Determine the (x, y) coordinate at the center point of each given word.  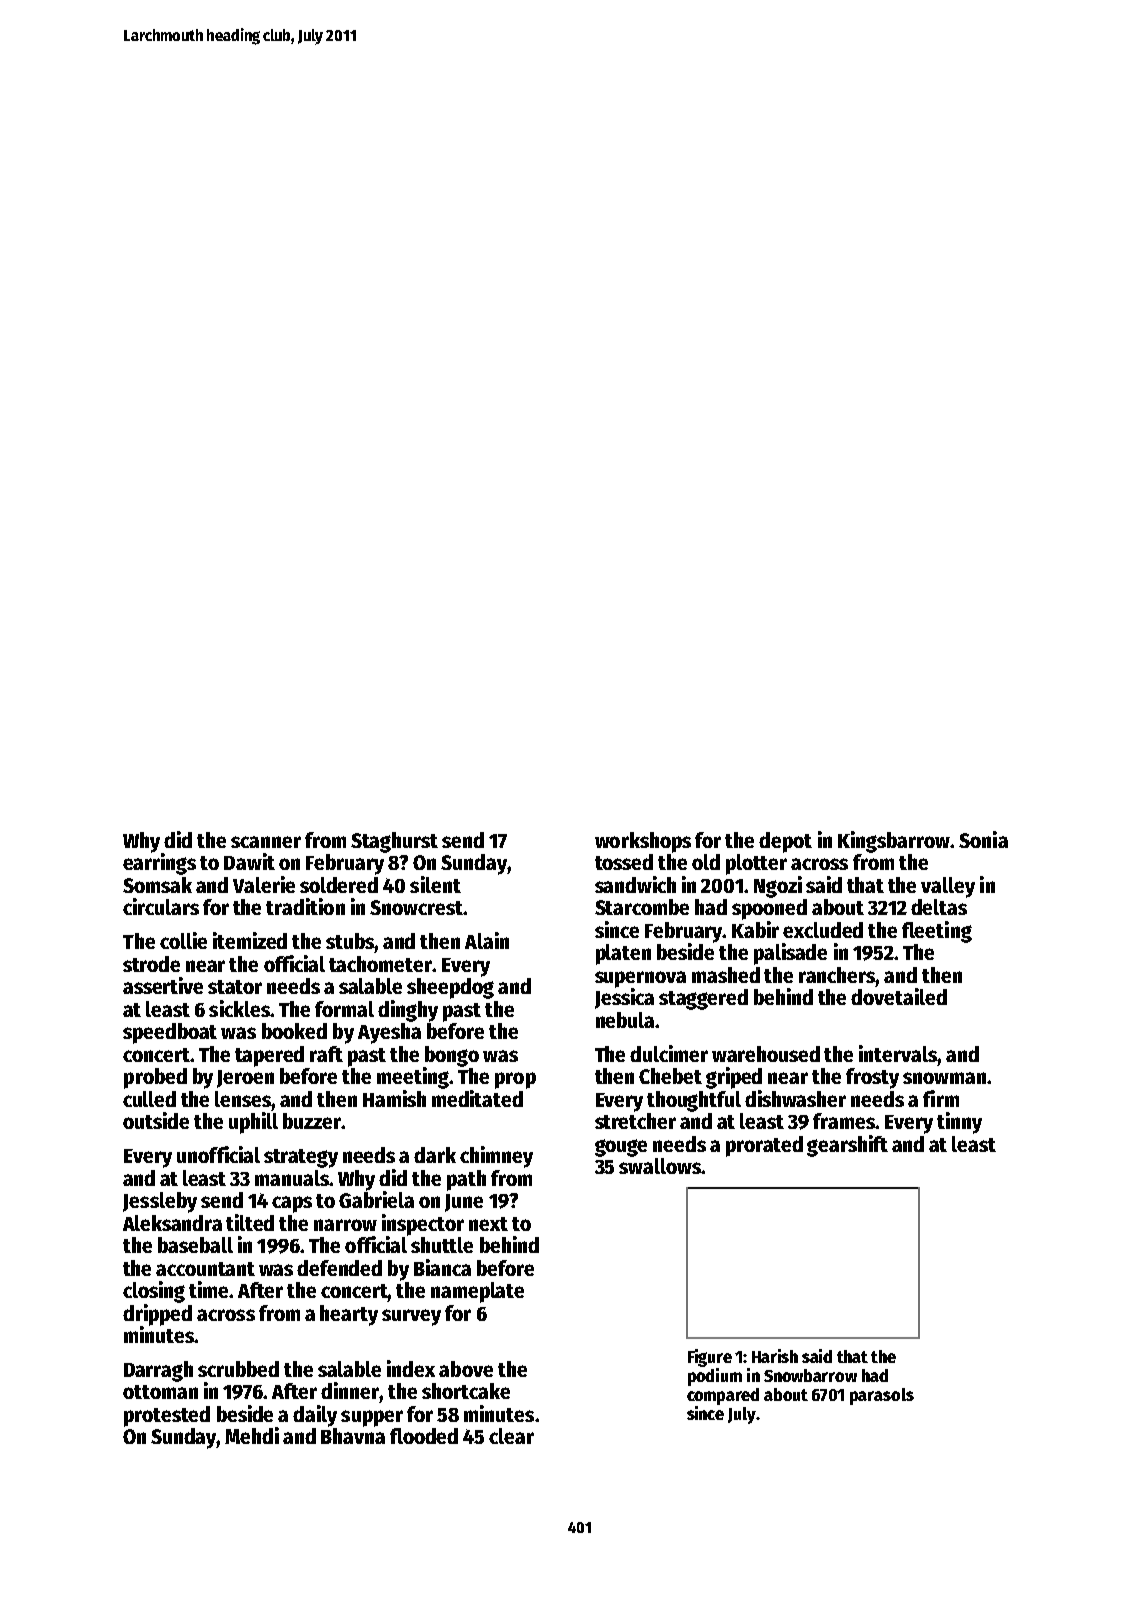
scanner (266, 842)
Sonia (983, 839)
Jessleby (160, 1202)
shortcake (466, 1391)
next (488, 1224)
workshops (643, 842)
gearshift (847, 1146)
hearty (349, 1315)
